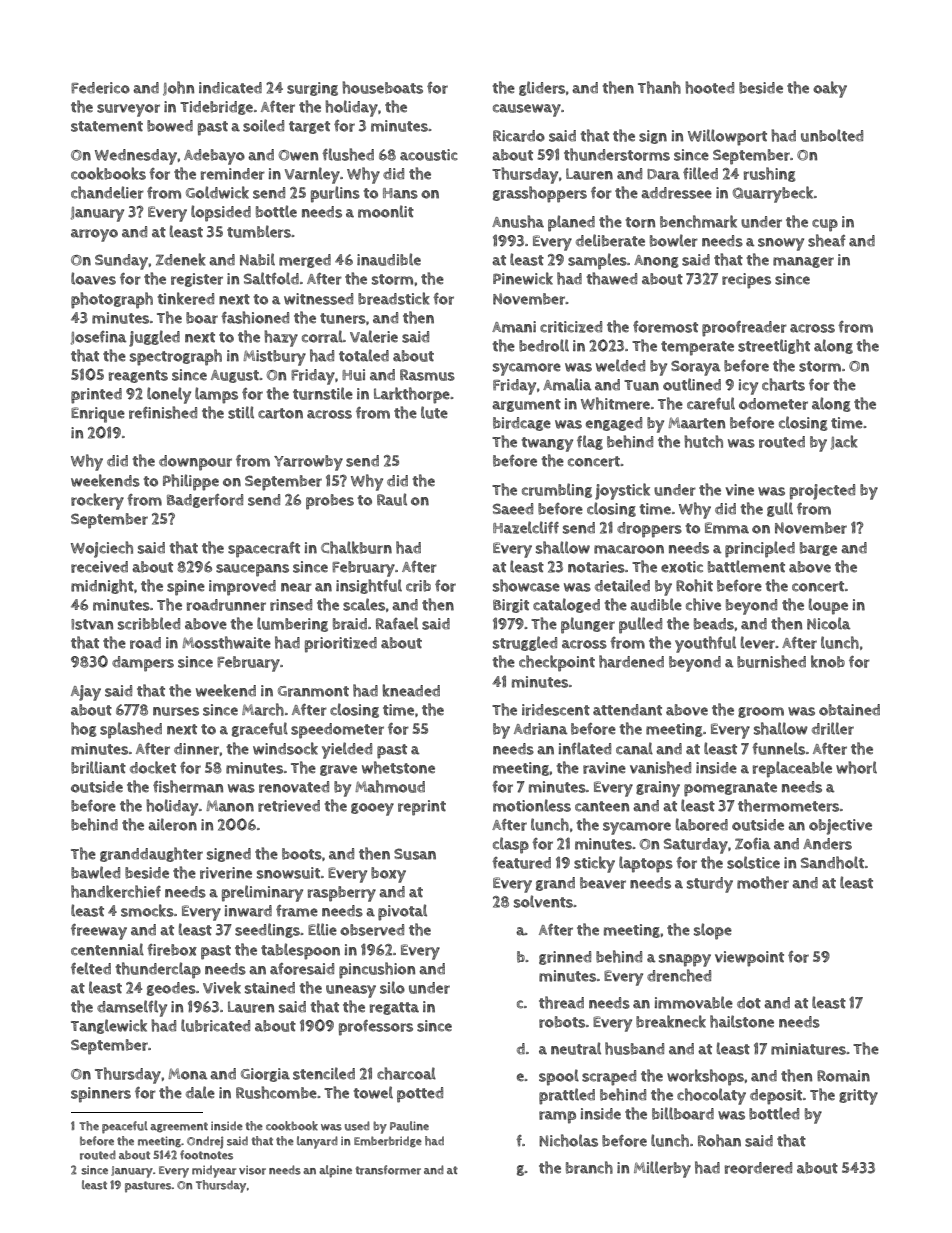 This screenshot has height=1233, width=952. What do you see at coordinates (818, 549) in the screenshot?
I see `barge` at bounding box center [818, 549].
